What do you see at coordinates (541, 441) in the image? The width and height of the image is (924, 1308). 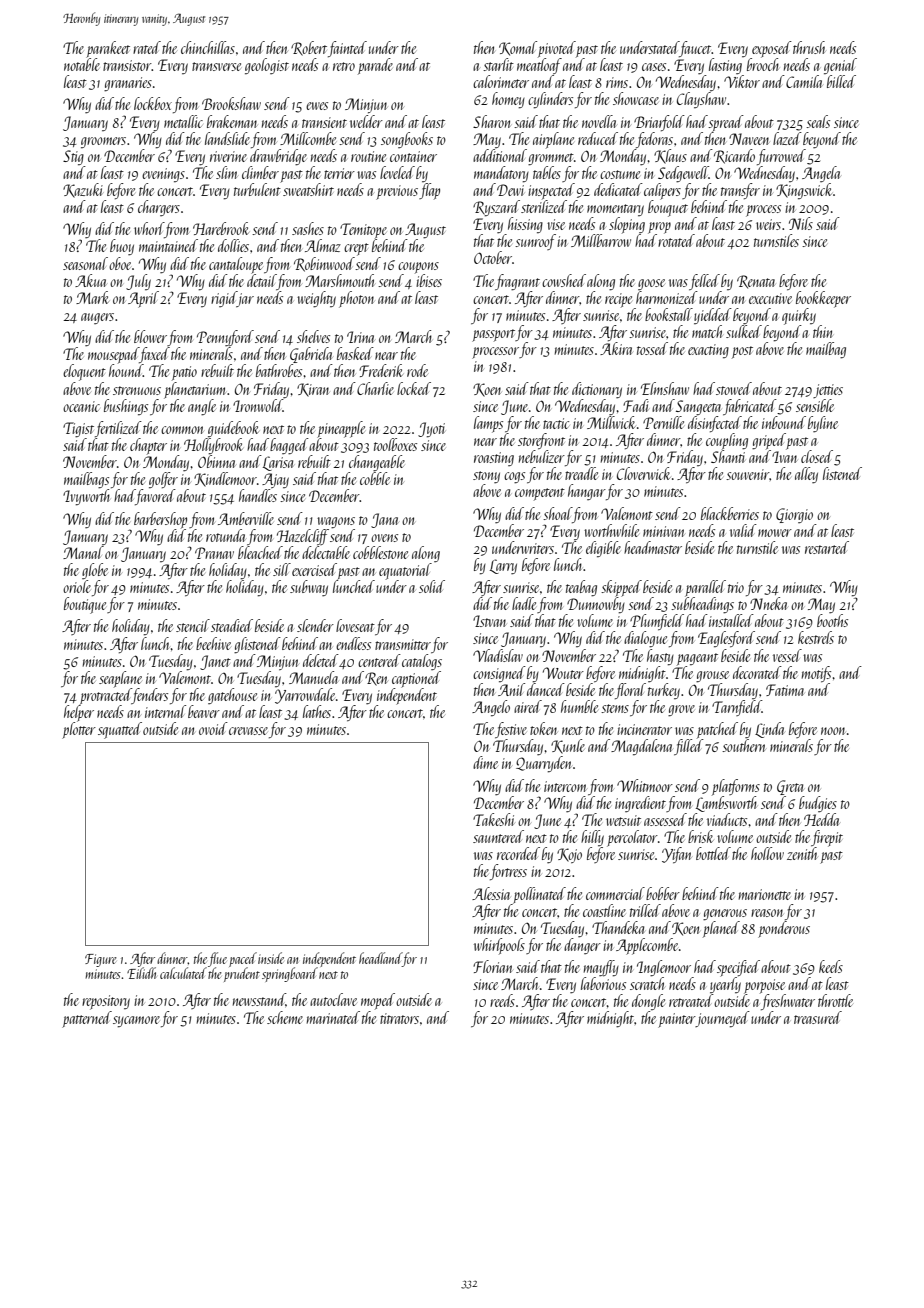 I see `storefront` at bounding box center [541, 441].
